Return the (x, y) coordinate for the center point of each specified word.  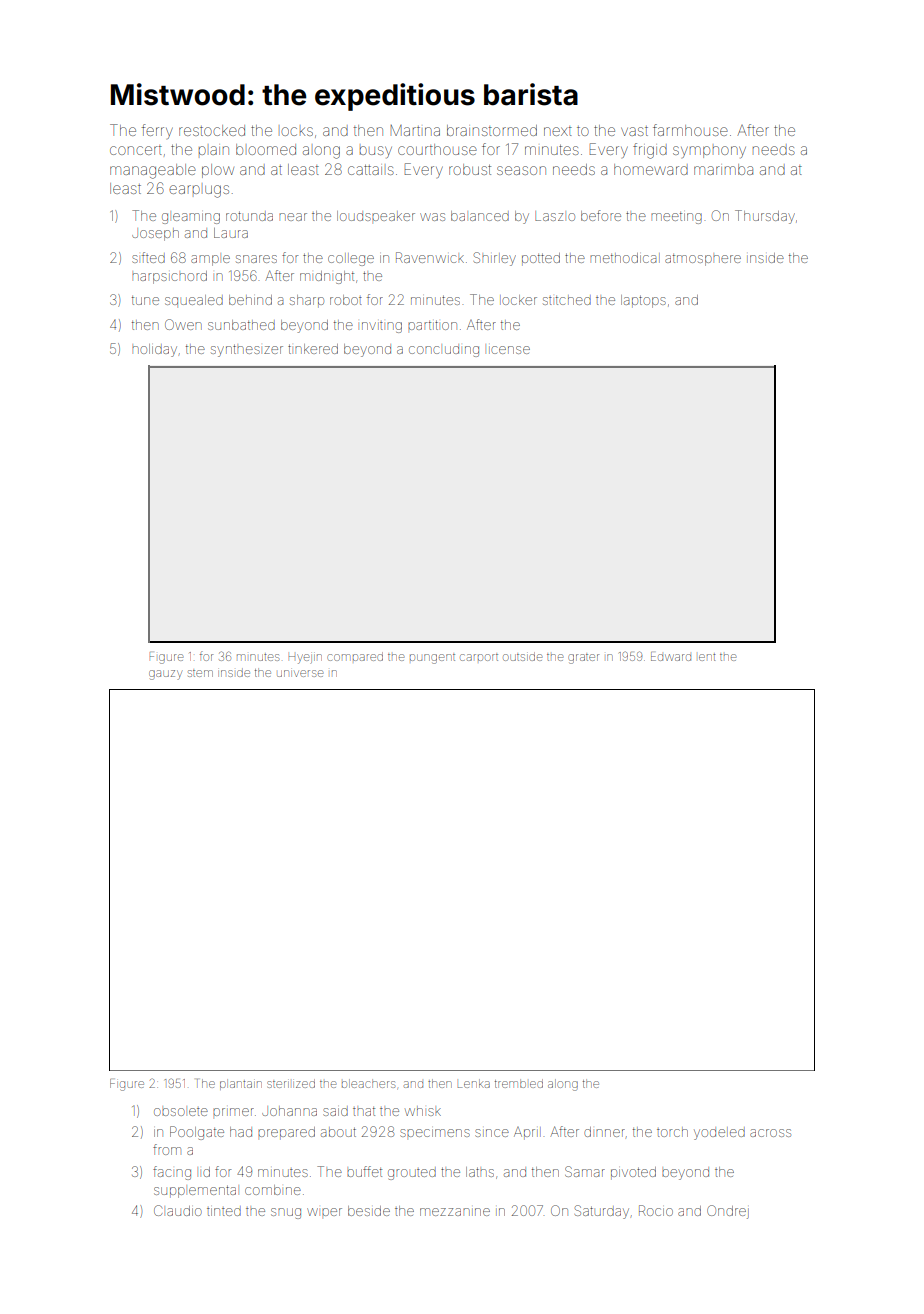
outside (522, 656)
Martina (415, 130)
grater (583, 659)
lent (707, 657)
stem (200, 673)
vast (634, 131)
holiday (154, 350)
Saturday (602, 1212)
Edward (671, 656)
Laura (231, 233)
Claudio (178, 1210)
